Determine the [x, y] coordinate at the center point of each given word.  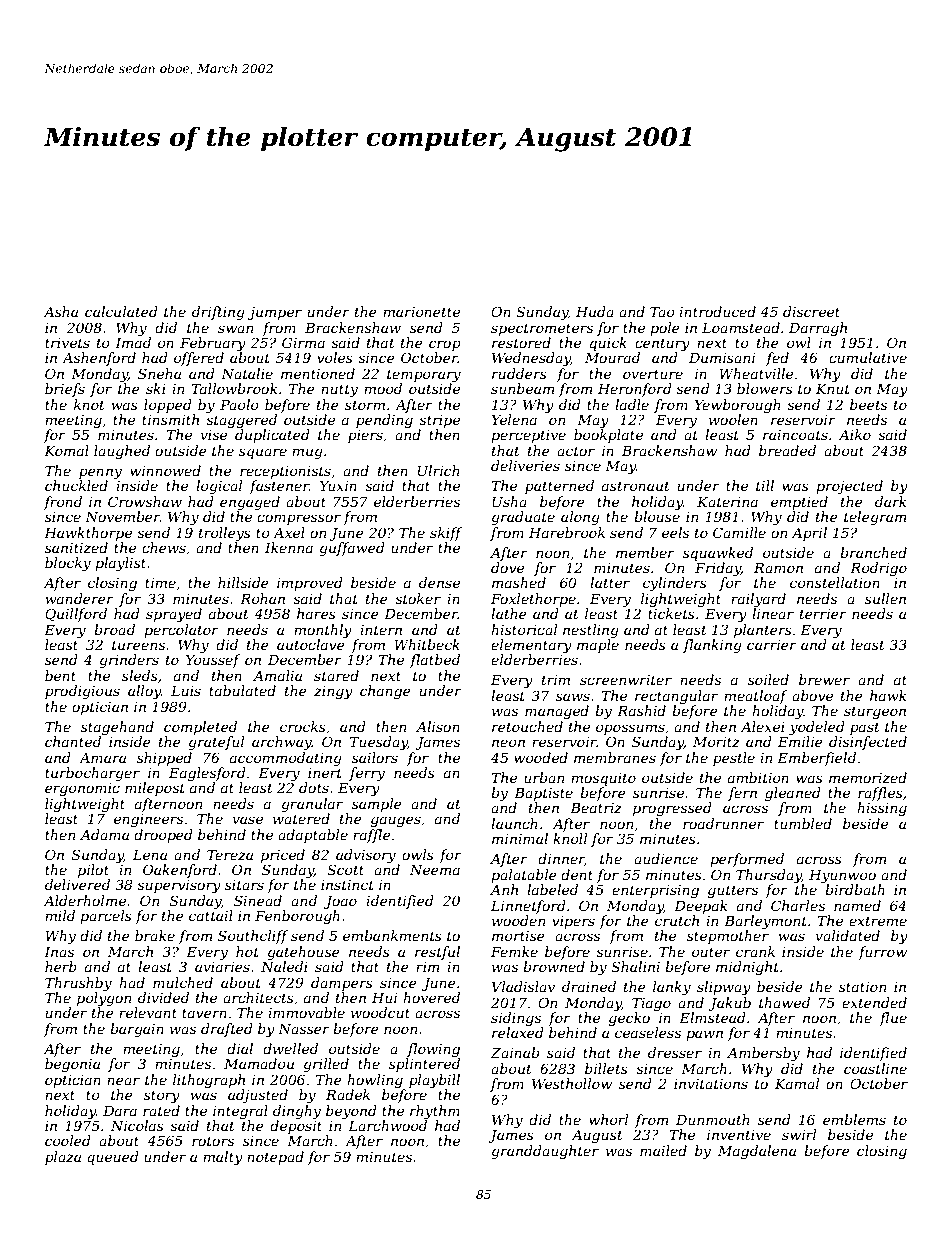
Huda [595, 311]
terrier [823, 614]
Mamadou [259, 1063]
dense [439, 582]
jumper [275, 313]
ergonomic [82, 789]
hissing [882, 809]
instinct [347, 885]
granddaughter [545, 1152]
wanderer [79, 598]
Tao [662, 311]
